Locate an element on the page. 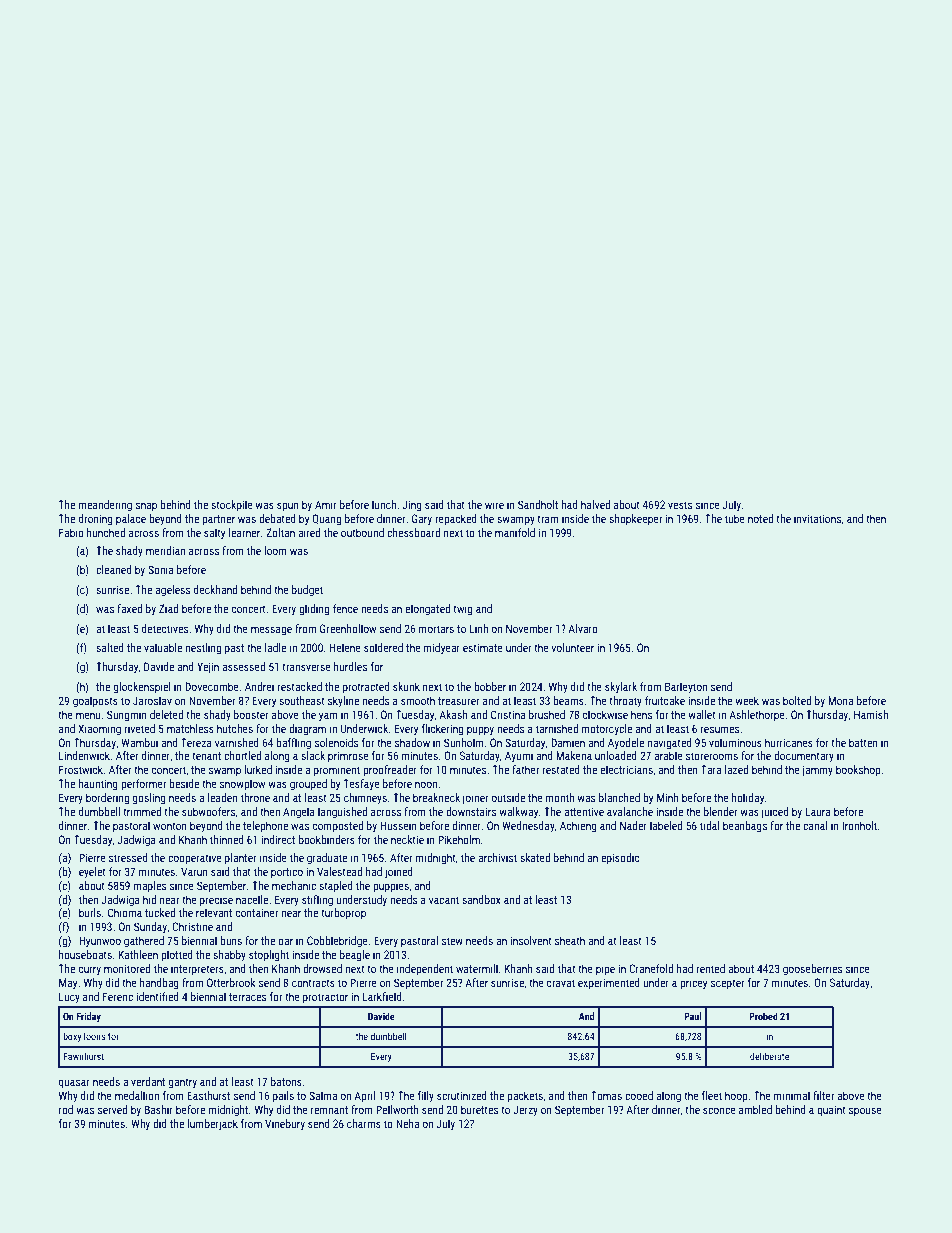 Image resolution: width=952 pixels, height=1233 pixels. partner is located at coordinates (218, 520).
